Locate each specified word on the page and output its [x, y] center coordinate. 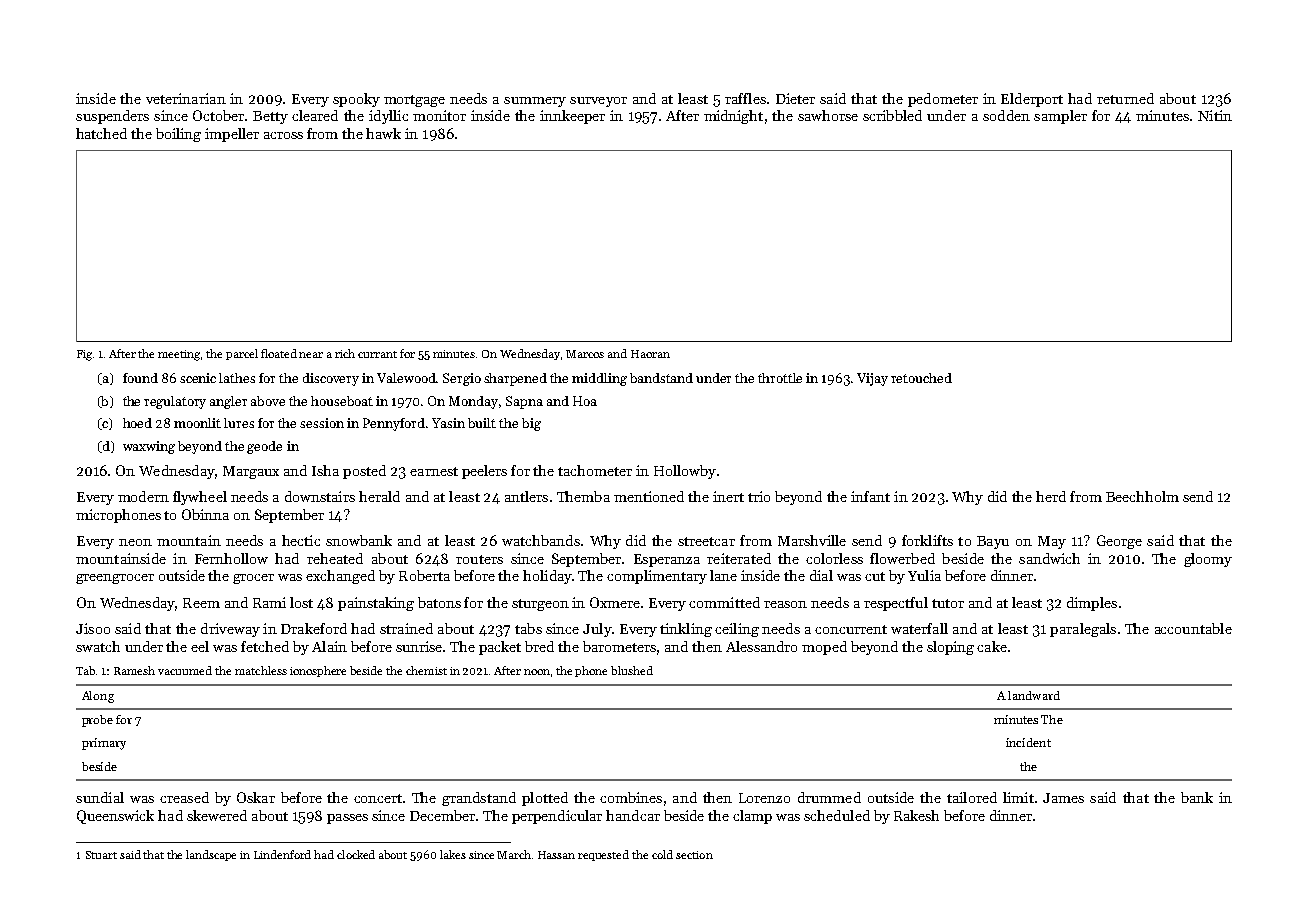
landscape [211, 855]
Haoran [650, 354]
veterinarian [186, 98]
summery [535, 102]
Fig [84, 355]
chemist [426, 670]
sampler [1060, 117]
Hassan [556, 855]
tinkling [686, 630]
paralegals [1083, 630]
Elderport [1032, 100]
